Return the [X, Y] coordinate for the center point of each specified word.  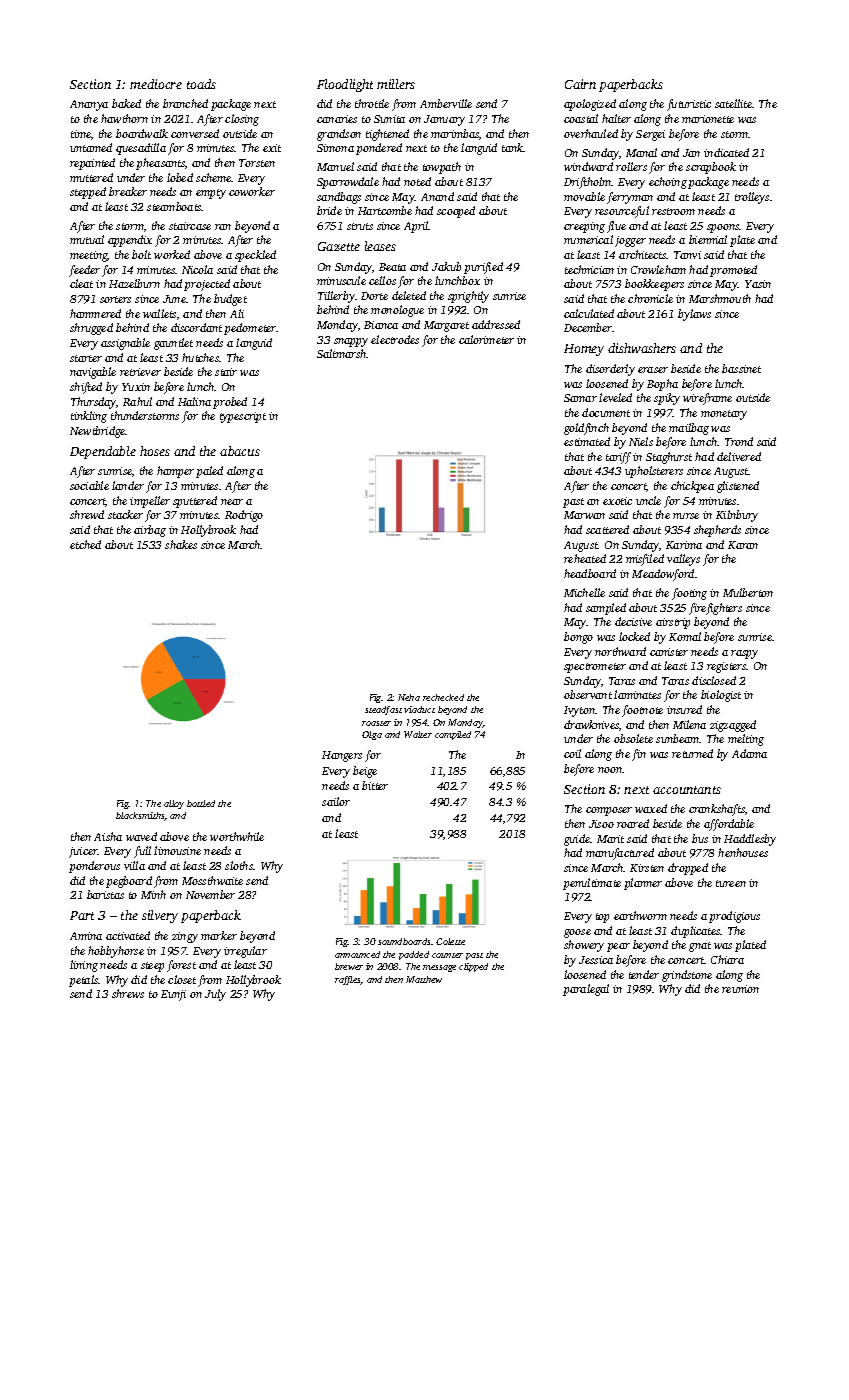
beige [365, 772]
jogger [630, 241]
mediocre [156, 84]
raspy [744, 654]
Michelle [584, 592]
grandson [339, 135]
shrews [128, 993]
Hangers [342, 756]
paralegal [586, 990]
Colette [450, 941]
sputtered [195, 502]
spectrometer [595, 668]
